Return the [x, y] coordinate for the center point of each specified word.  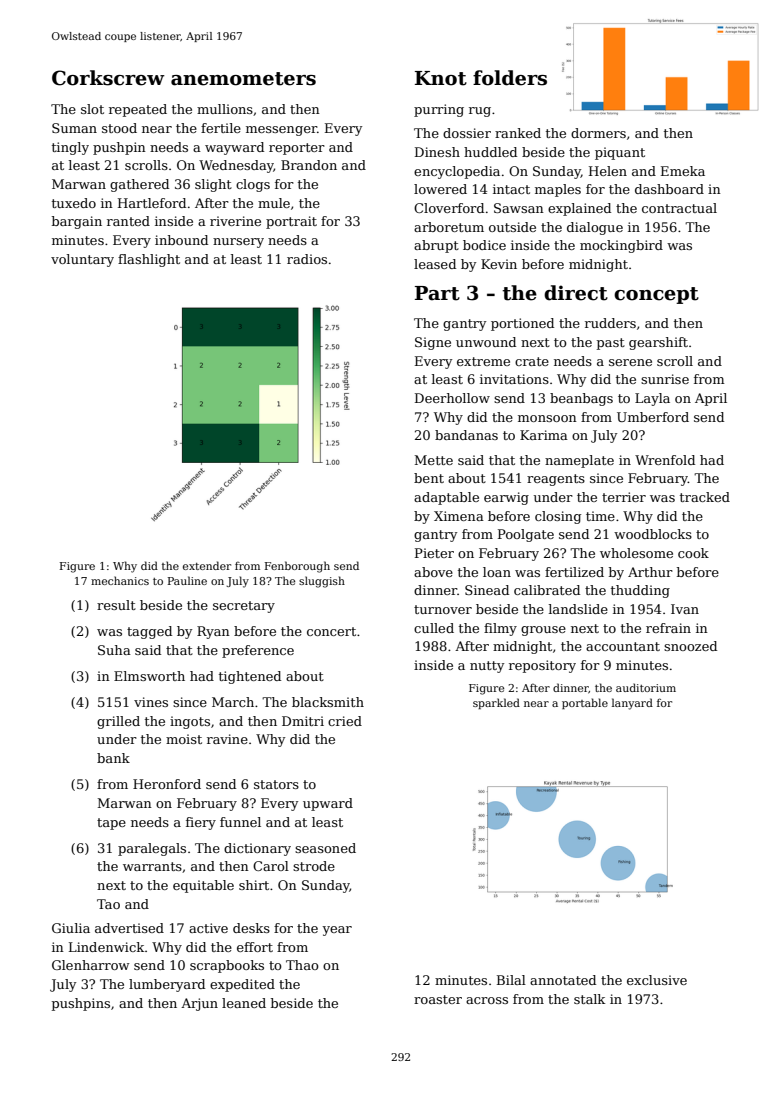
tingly [70, 148]
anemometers [243, 79]
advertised [129, 928]
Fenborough [297, 567]
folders [510, 78]
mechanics [120, 580]
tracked [705, 497]
